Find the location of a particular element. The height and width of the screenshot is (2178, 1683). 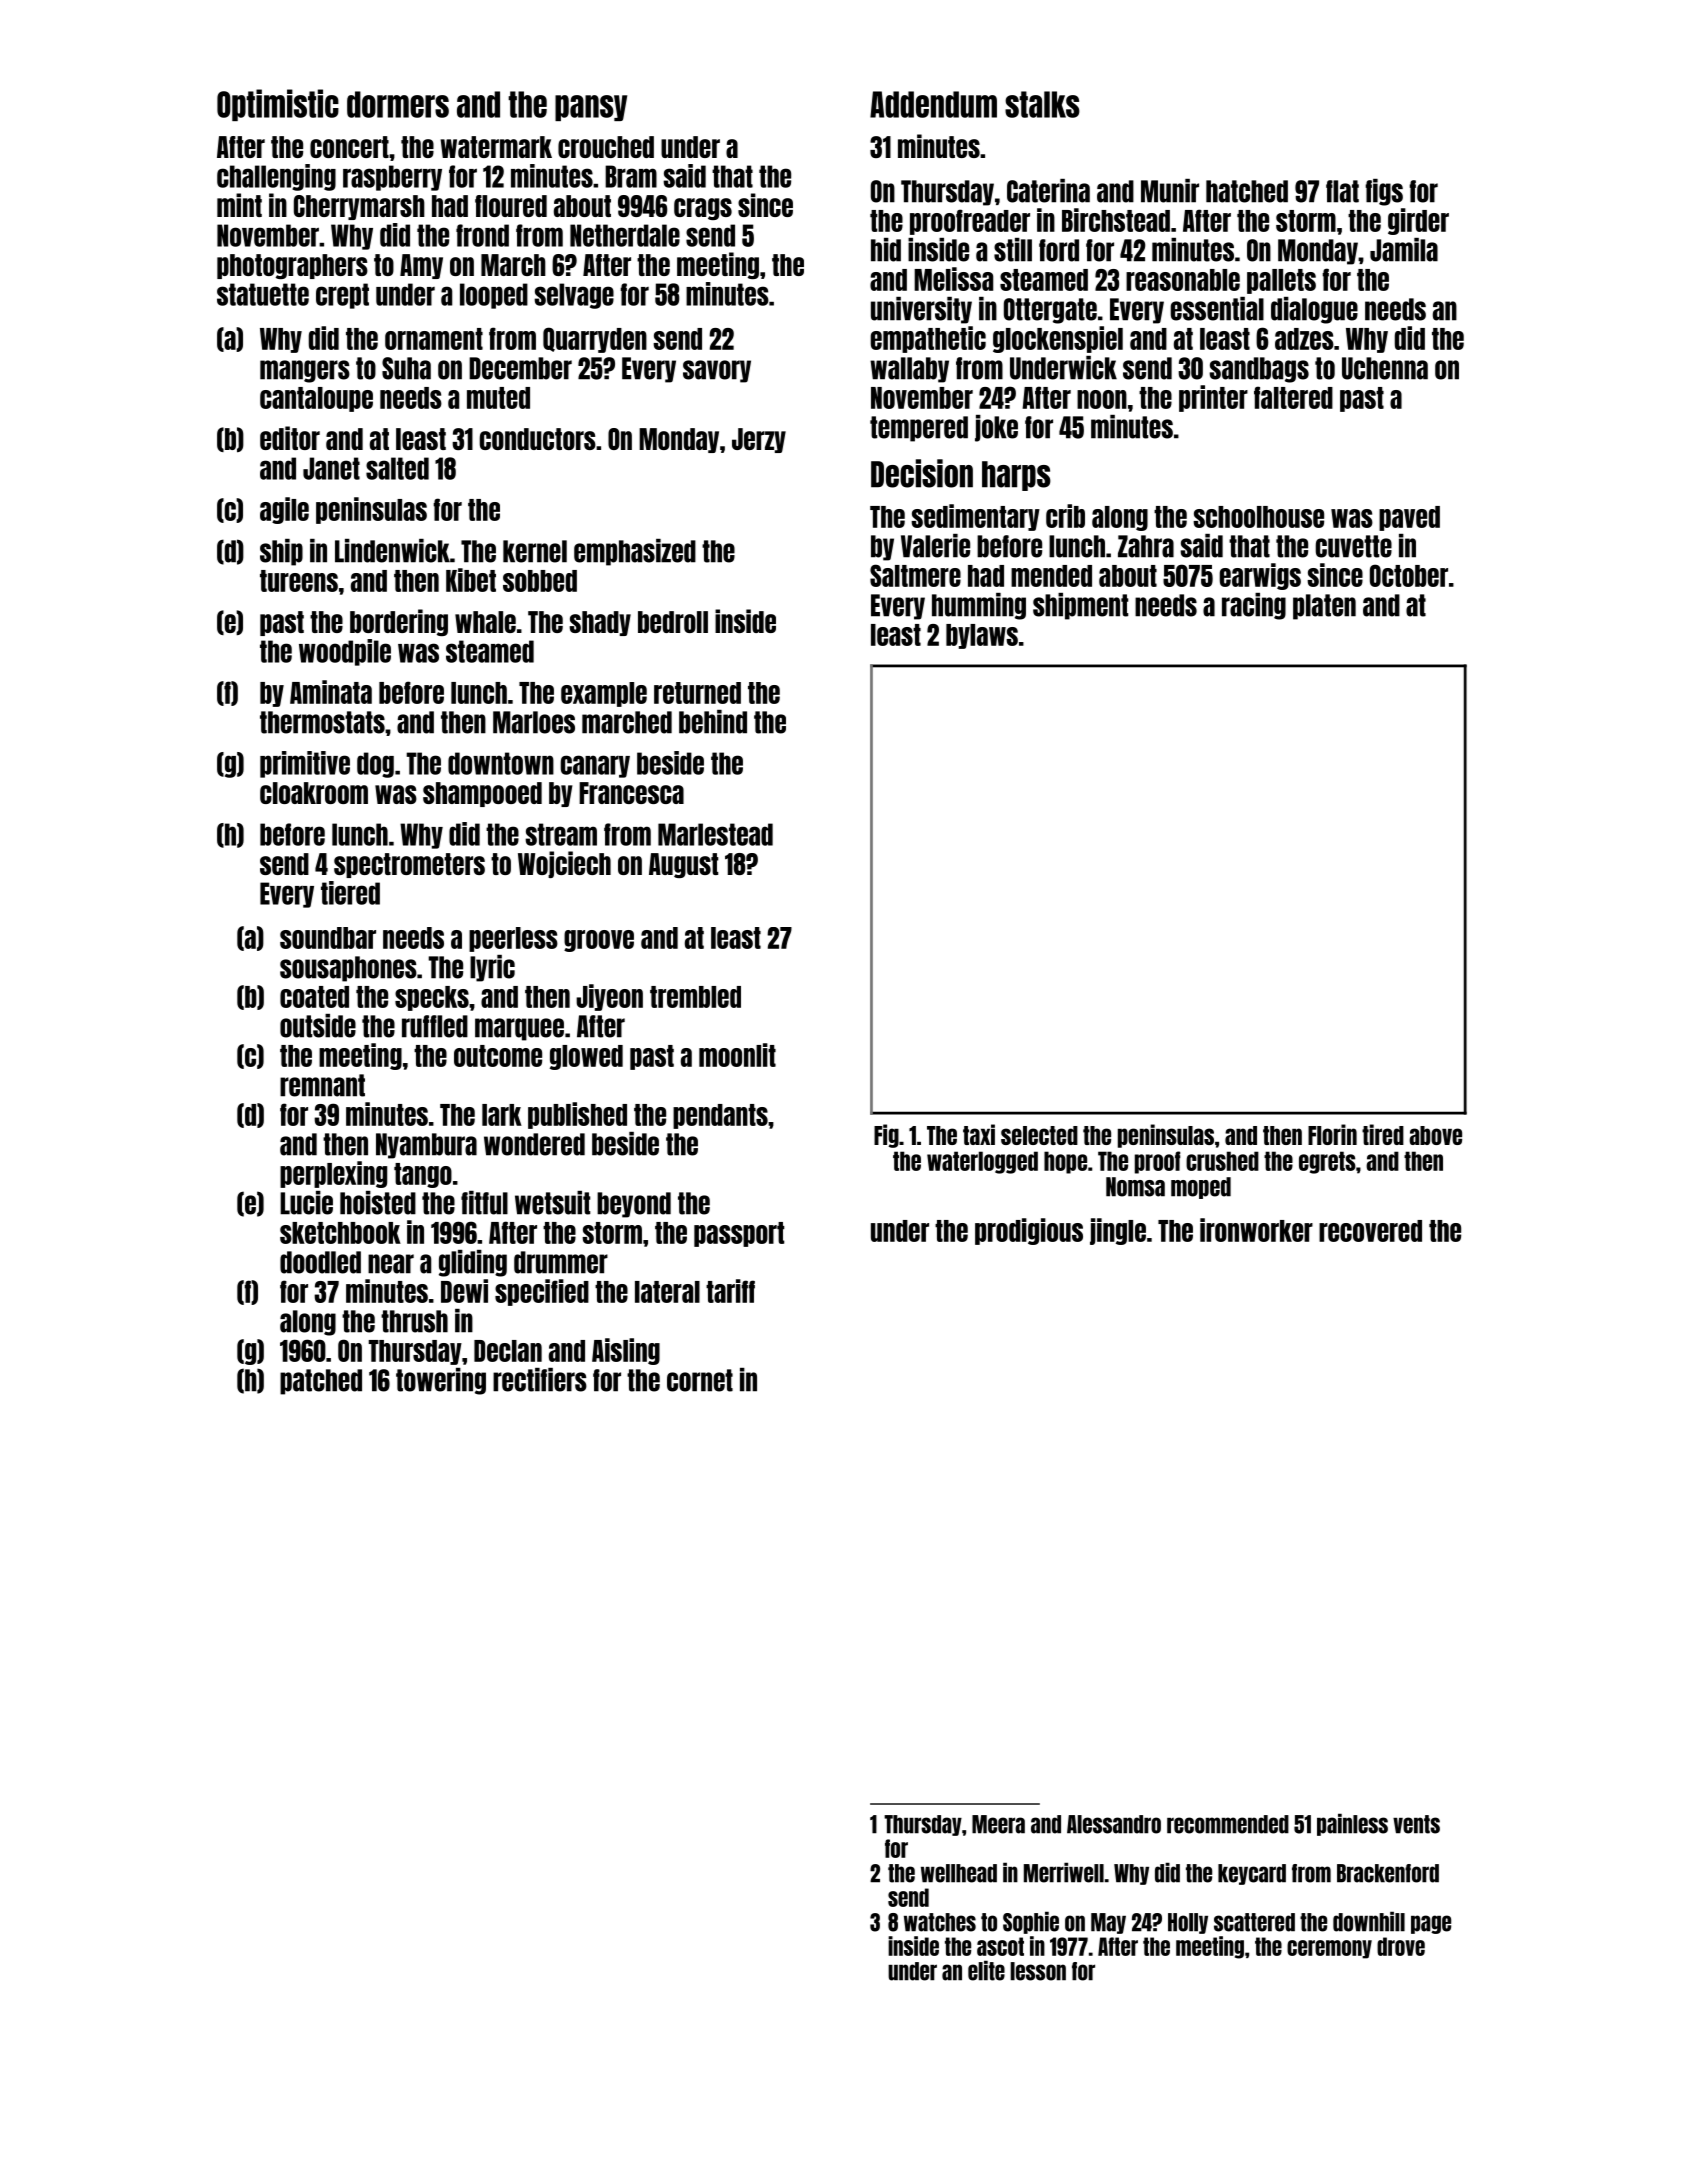

watches is located at coordinates (940, 1922).
